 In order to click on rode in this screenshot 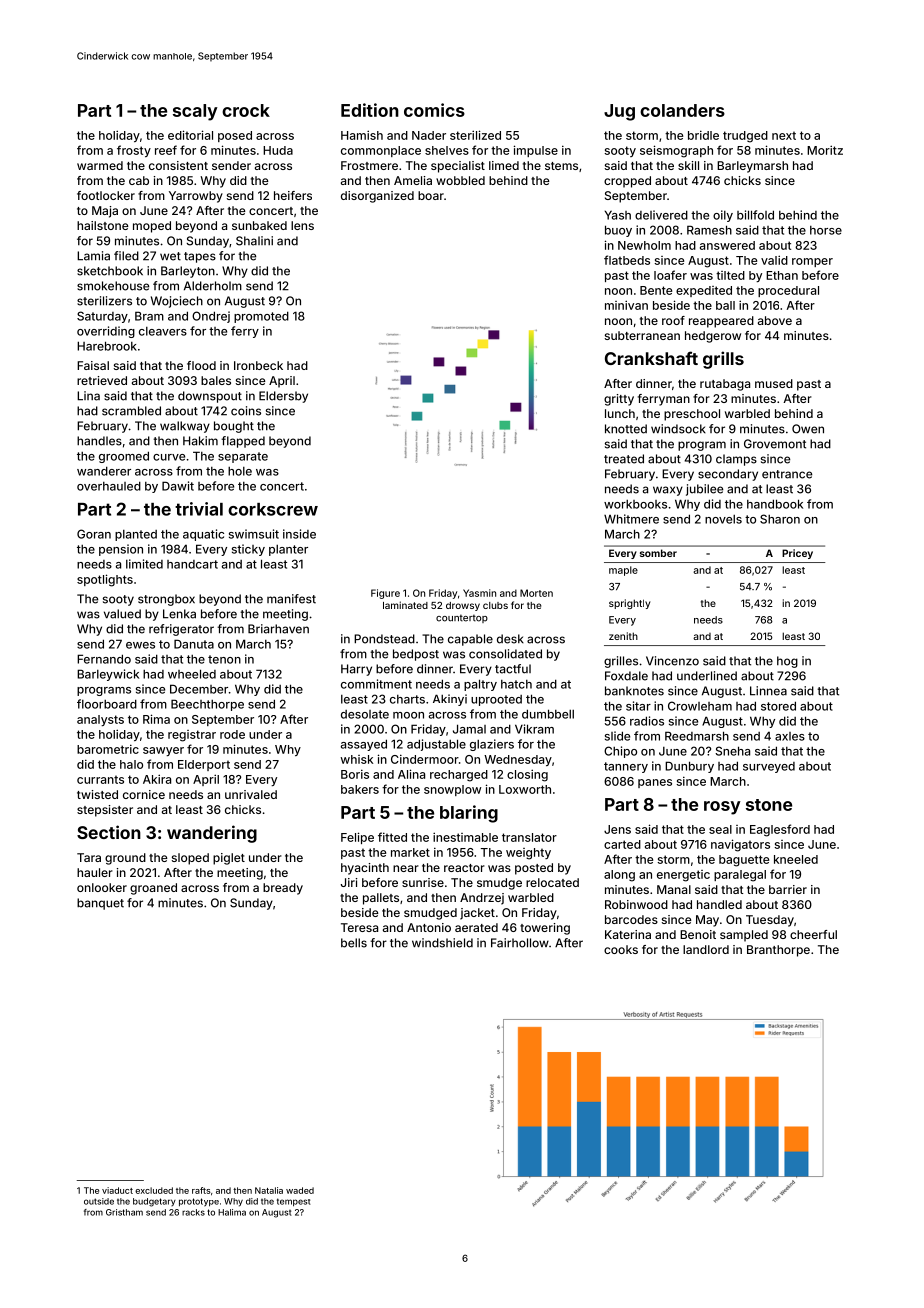, I will do `click(232, 734)`.
